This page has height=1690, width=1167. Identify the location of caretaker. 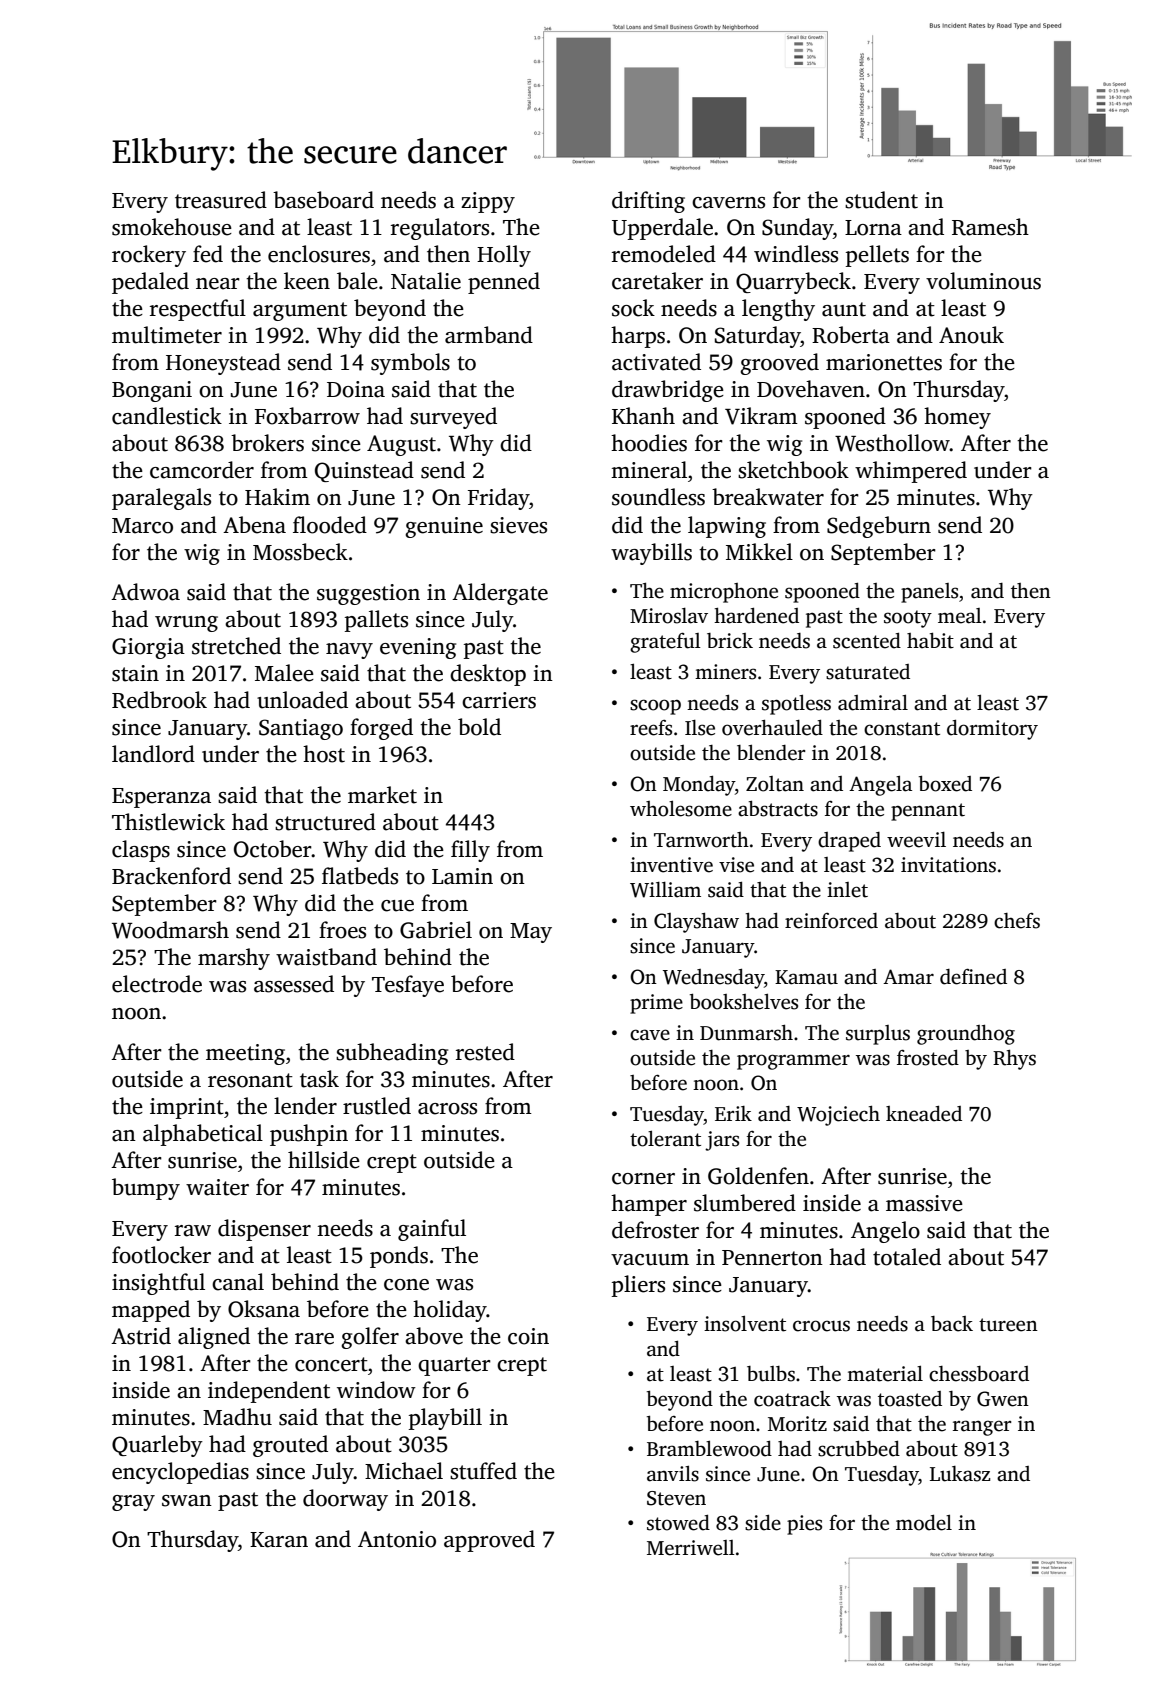
(657, 281).
